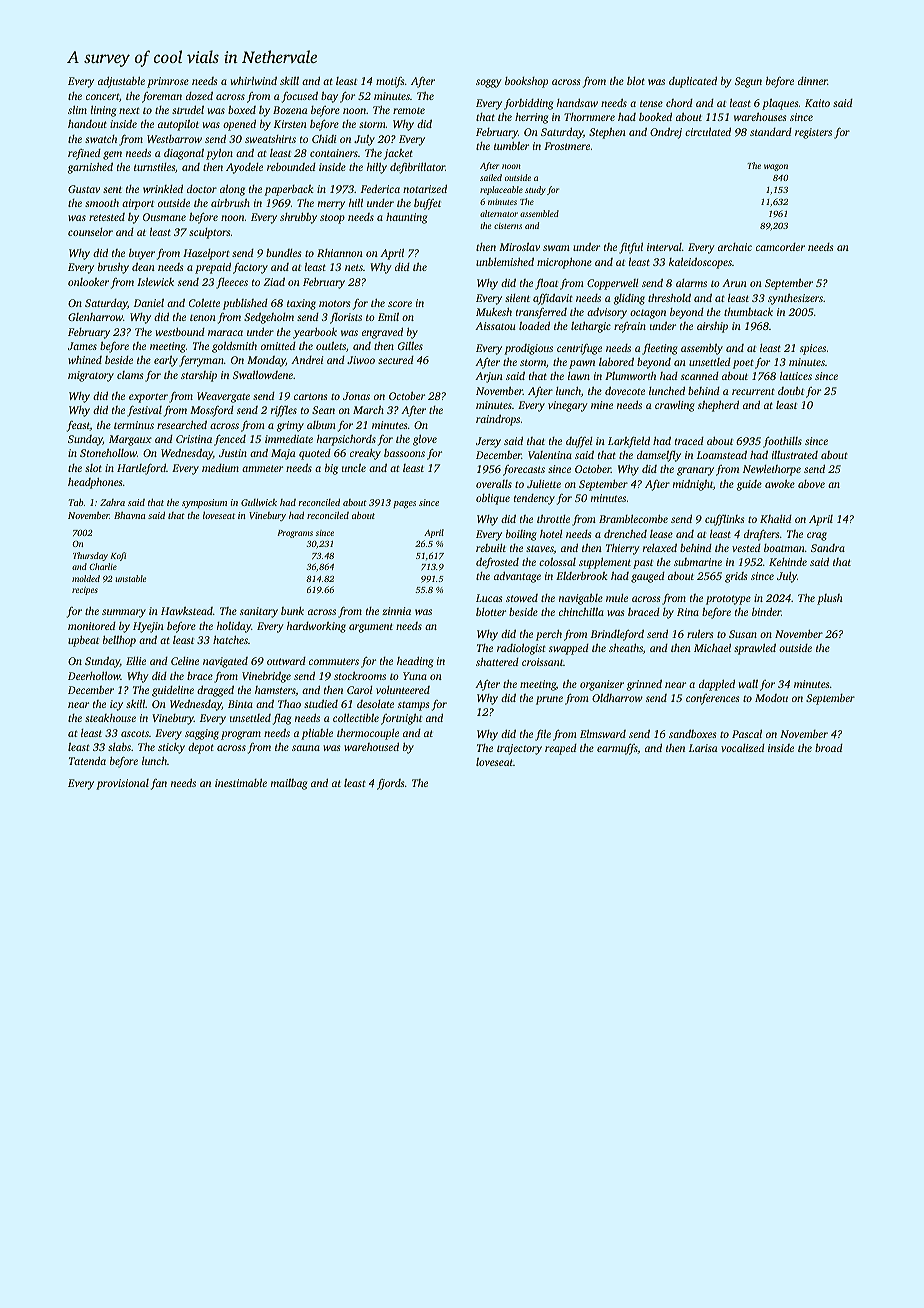 This page has height=1308, width=924. I want to click on Hazelport, so click(206, 254).
